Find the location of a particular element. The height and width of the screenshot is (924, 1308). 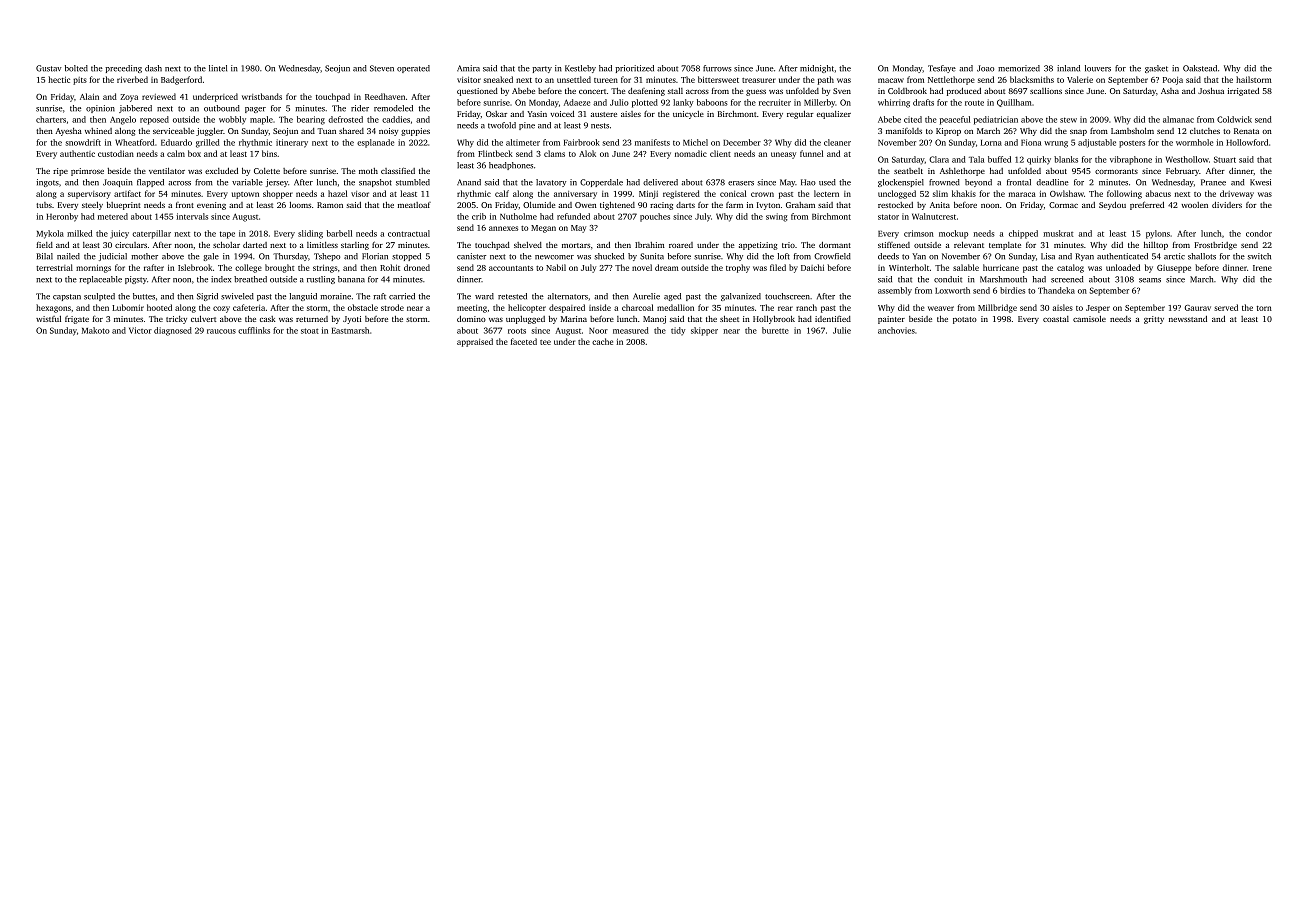

memorized is located at coordinates (1019, 68).
